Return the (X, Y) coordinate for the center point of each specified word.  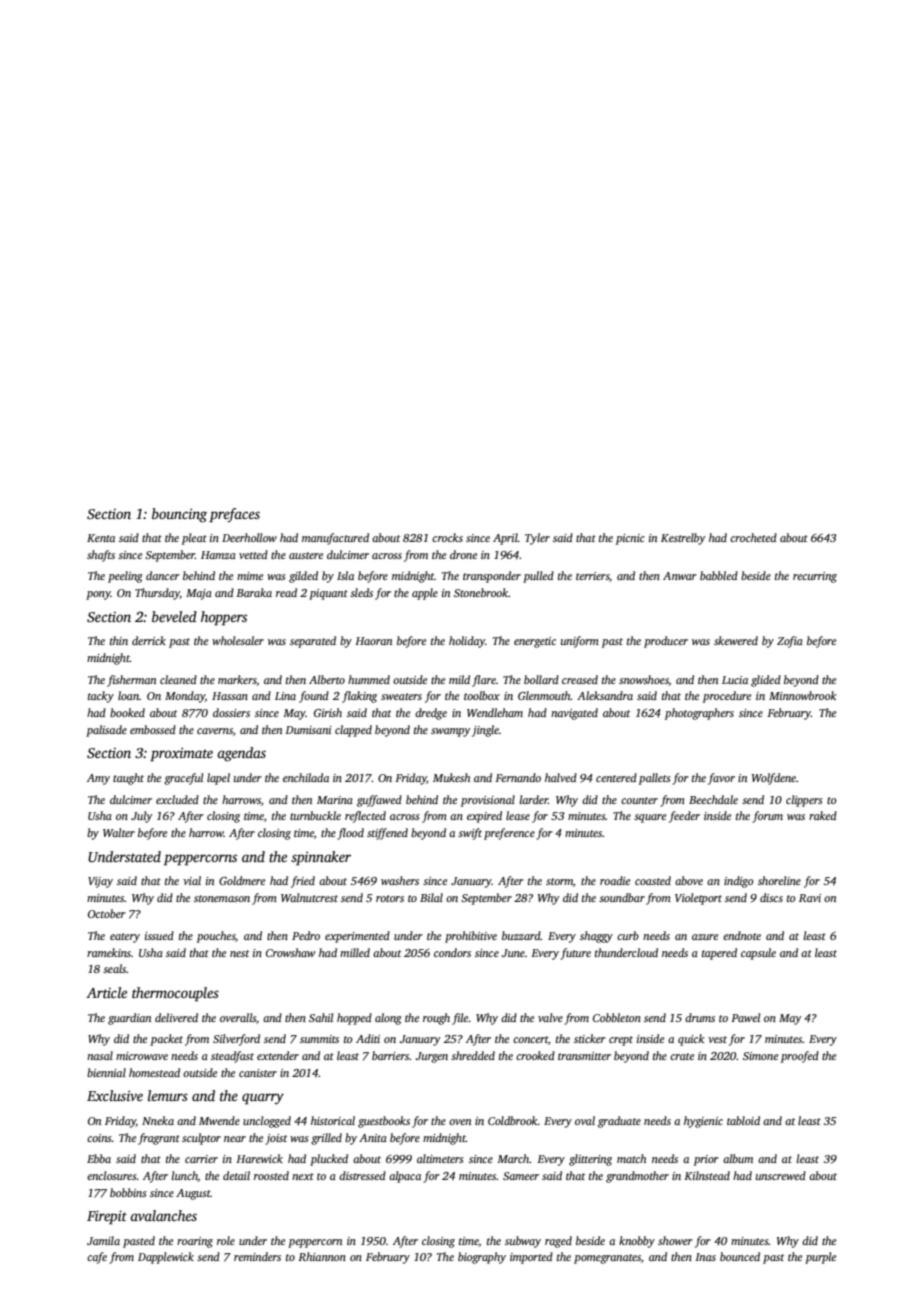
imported (531, 1258)
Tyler (537, 539)
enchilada (306, 777)
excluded (177, 799)
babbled (719, 575)
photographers (699, 714)
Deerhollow (249, 537)
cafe (97, 1258)
